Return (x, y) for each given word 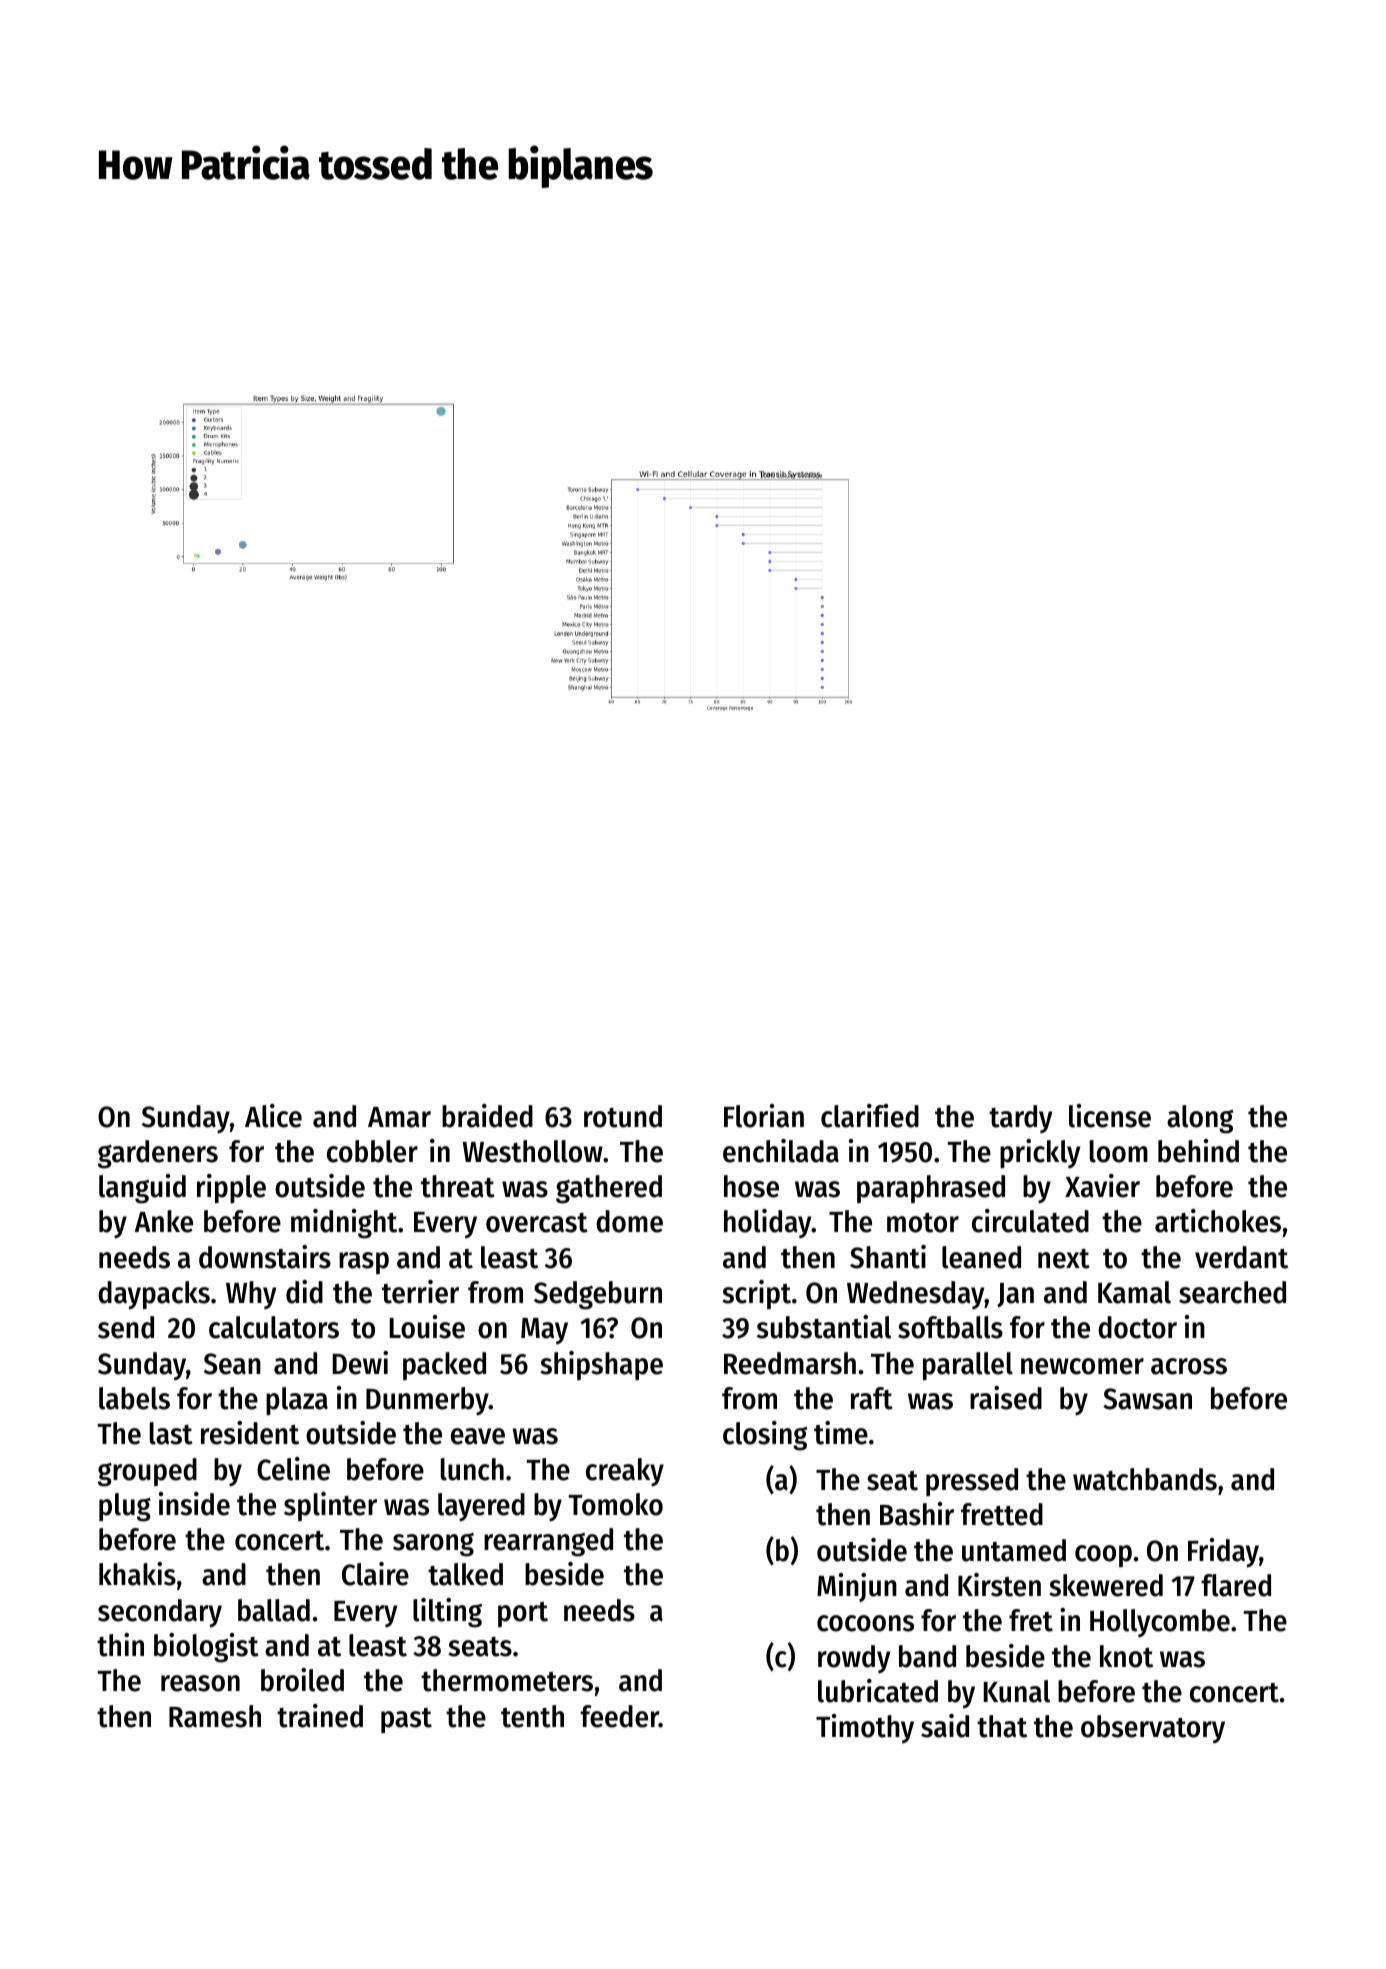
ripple (231, 1189)
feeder (619, 1716)
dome (629, 1221)
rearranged (548, 1542)
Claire (375, 1574)
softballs (950, 1327)
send (126, 1327)
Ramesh (215, 1716)
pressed (972, 1482)
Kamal (1134, 1292)
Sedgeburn (598, 1295)
